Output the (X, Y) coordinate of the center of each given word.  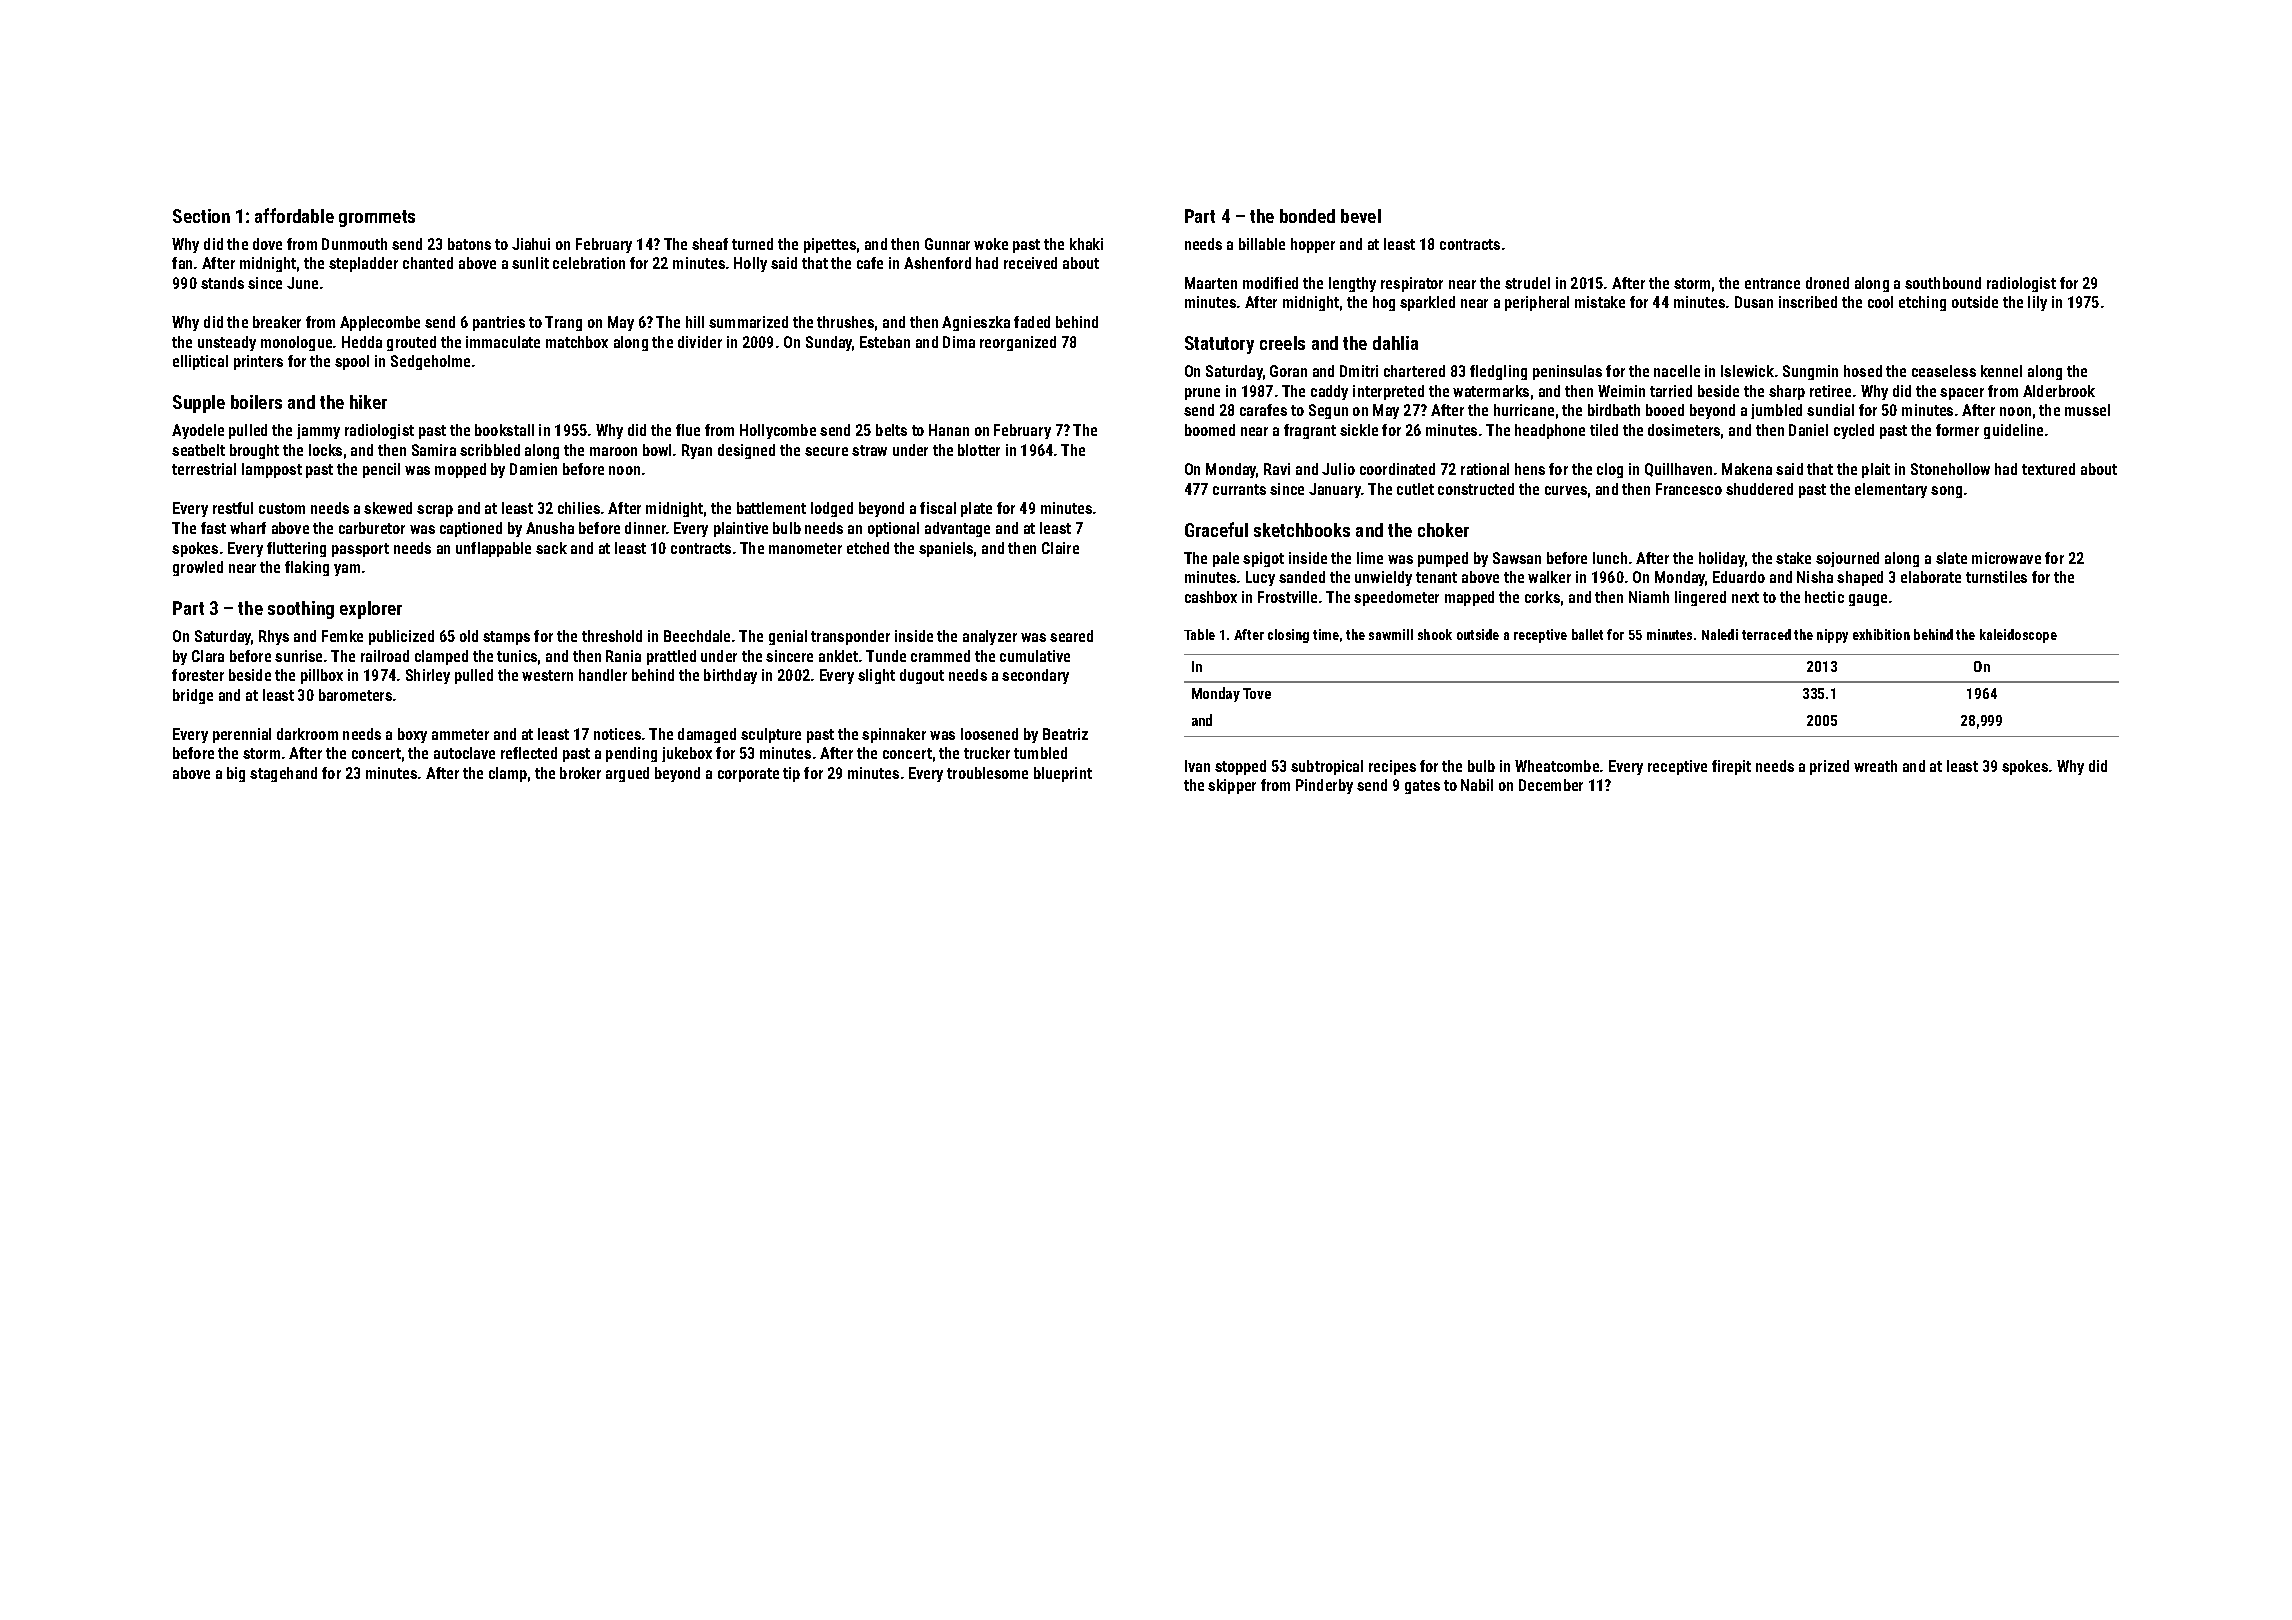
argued (627, 774)
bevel (1361, 216)
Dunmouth (354, 244)
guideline (2013, 431)
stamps (506, 638)
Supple (199, 404)
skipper (1232, 786)
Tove (1257, 693)
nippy (1832, 636)
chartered (1414, 371)
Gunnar (947, 244)
